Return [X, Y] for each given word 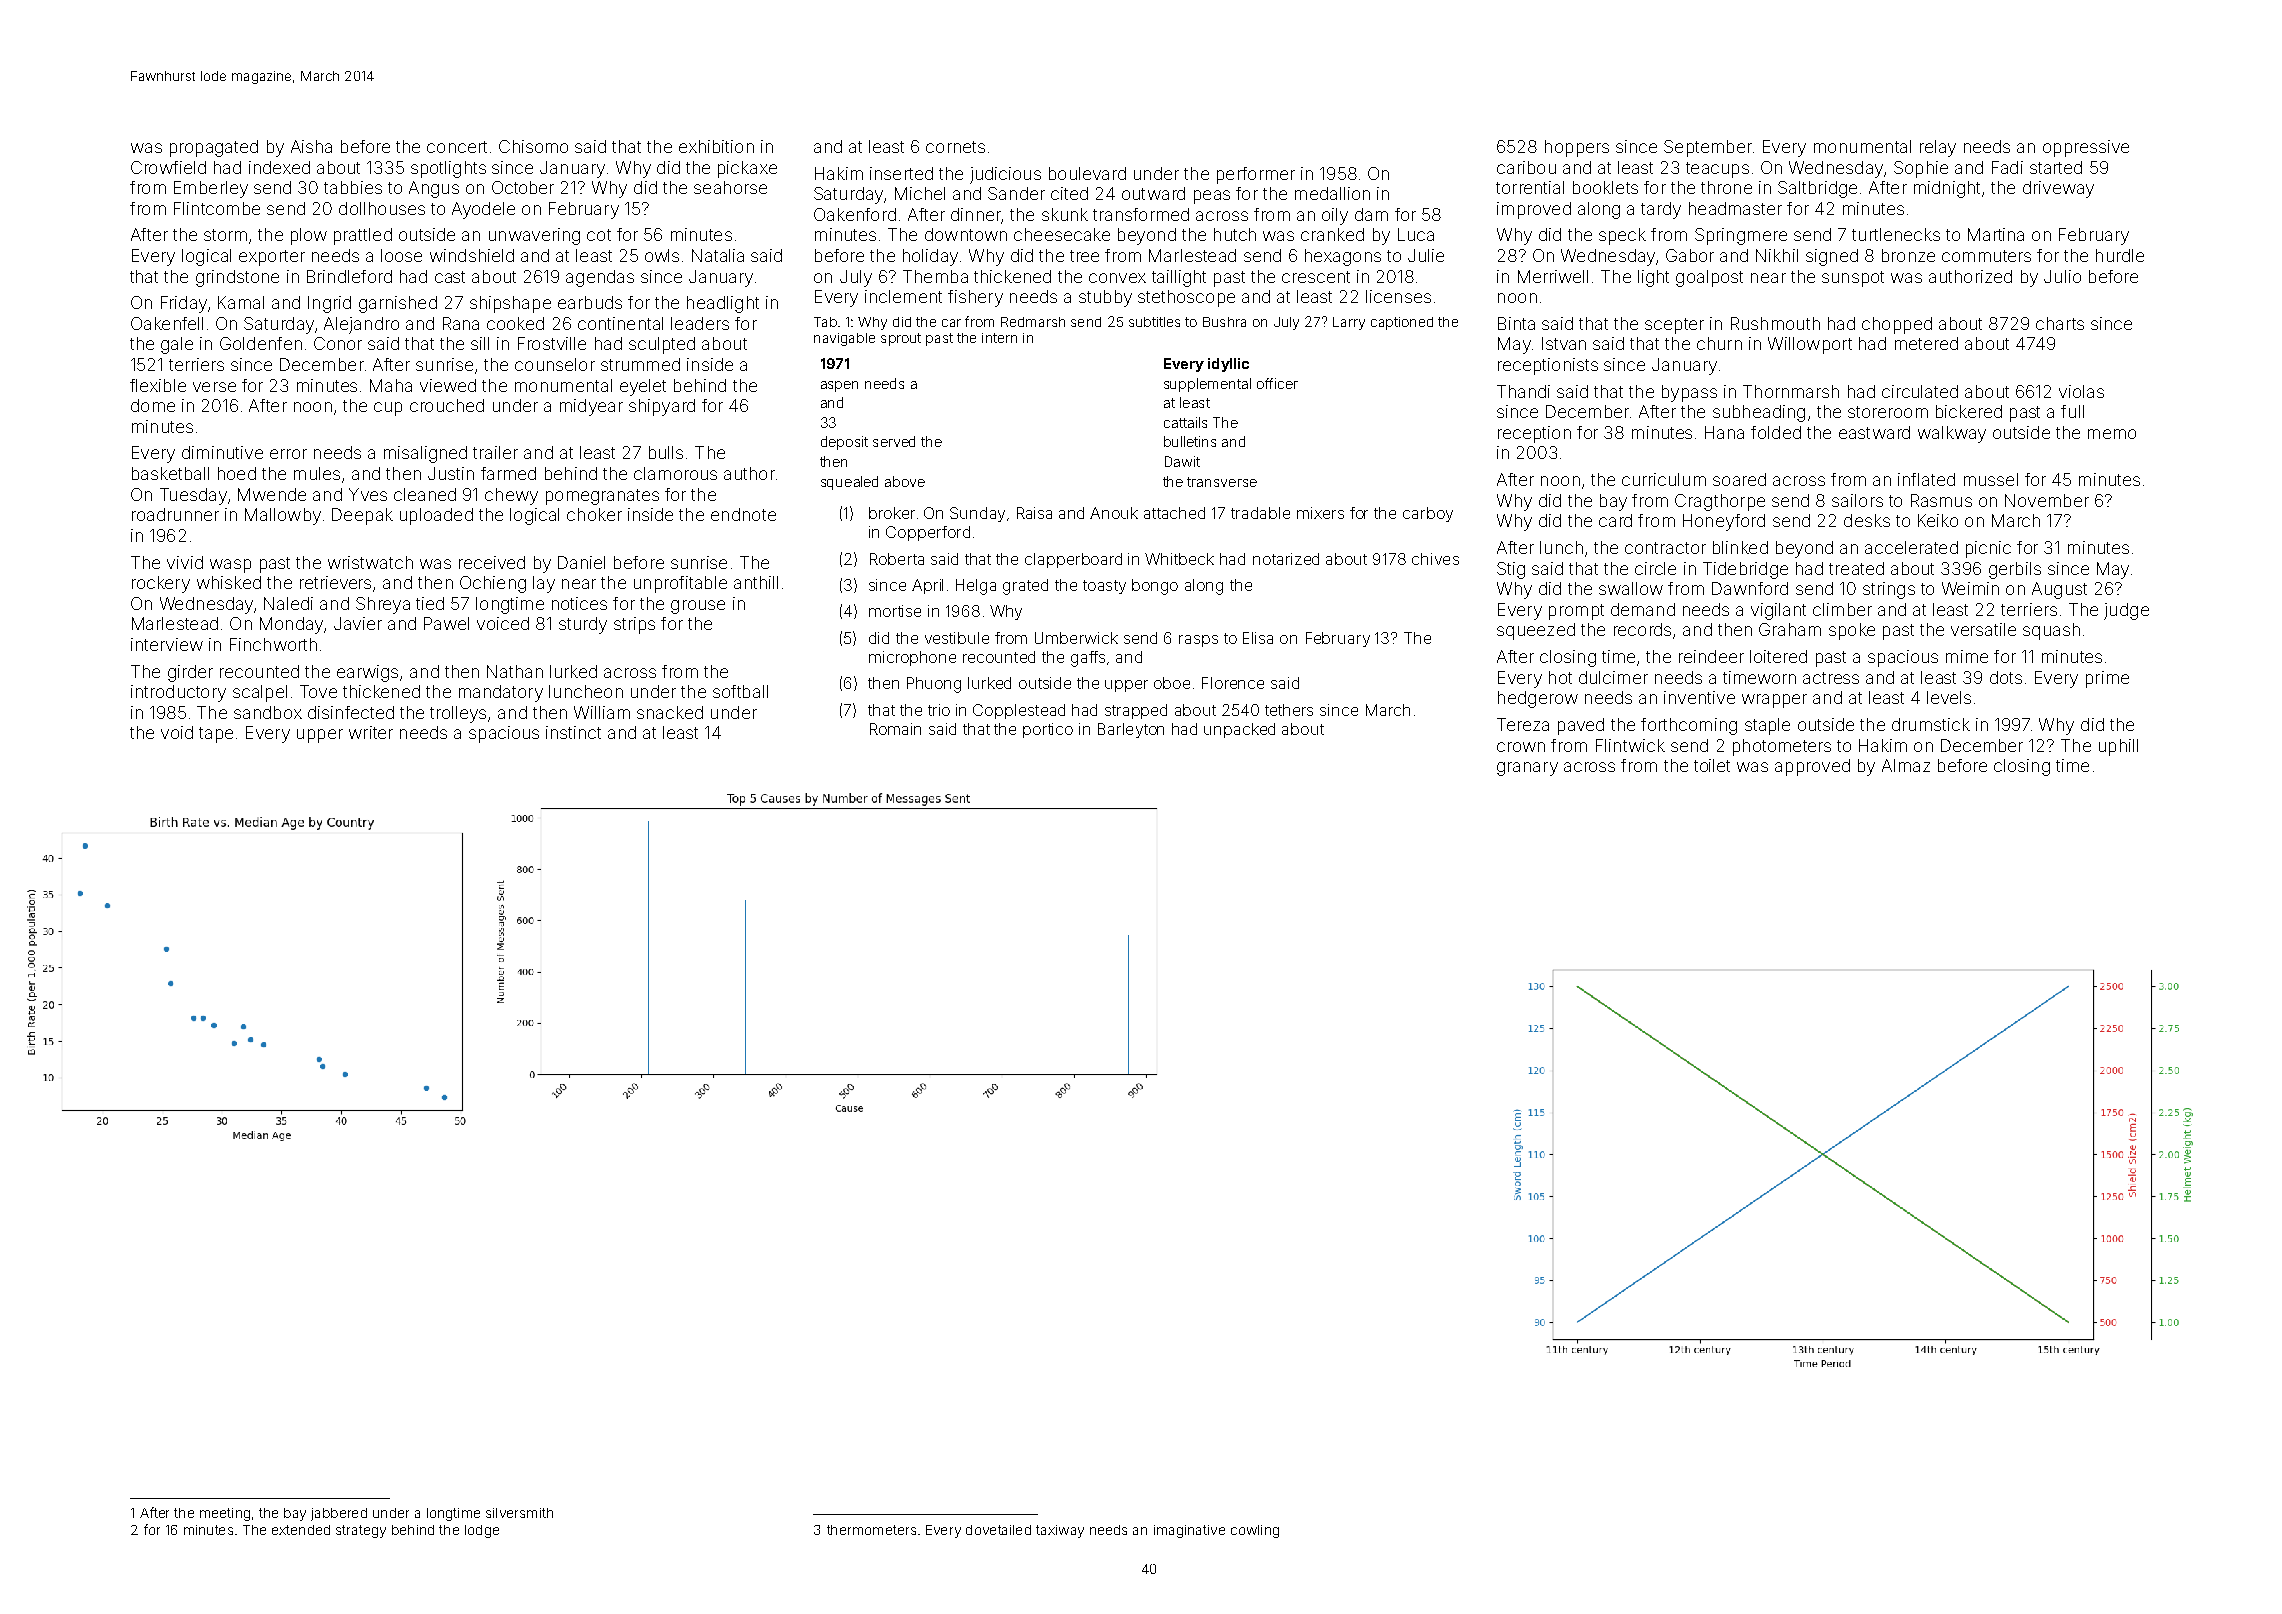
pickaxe [747, 169]
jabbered [339, 1514]
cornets [955, 147]
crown [1521, 747]
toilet [1712, 765]
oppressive [2086, 148]
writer [371, 732]
